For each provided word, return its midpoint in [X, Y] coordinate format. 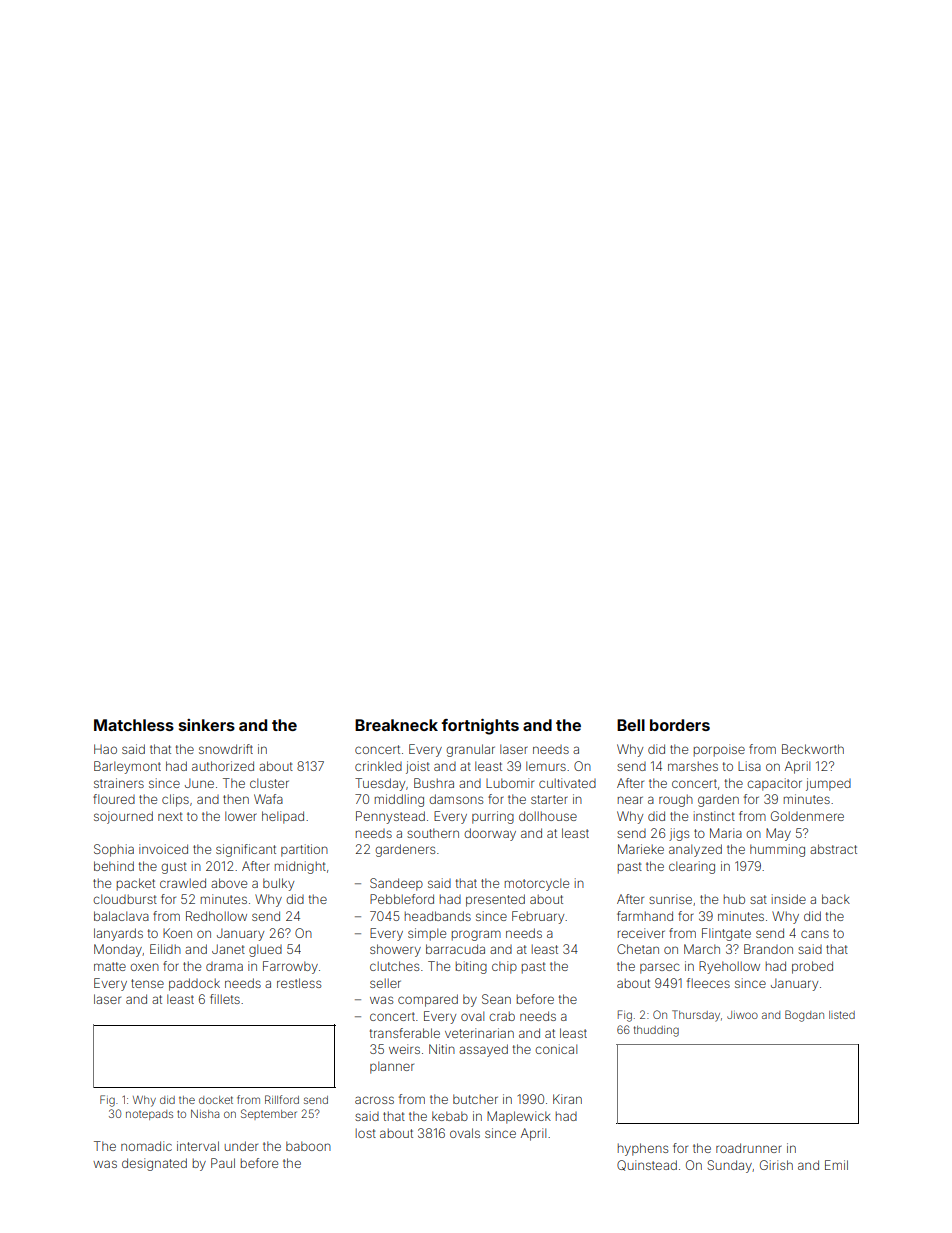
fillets [225, 999]
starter [549, 799]
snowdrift [226, 749]
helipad [283, 817]
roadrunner [749, 1148]
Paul [223, 1163]
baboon [308, 1146]
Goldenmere [807, 816]
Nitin [442, 1049]
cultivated [567, 783]
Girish [776, 1165]
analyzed [695, 850]
